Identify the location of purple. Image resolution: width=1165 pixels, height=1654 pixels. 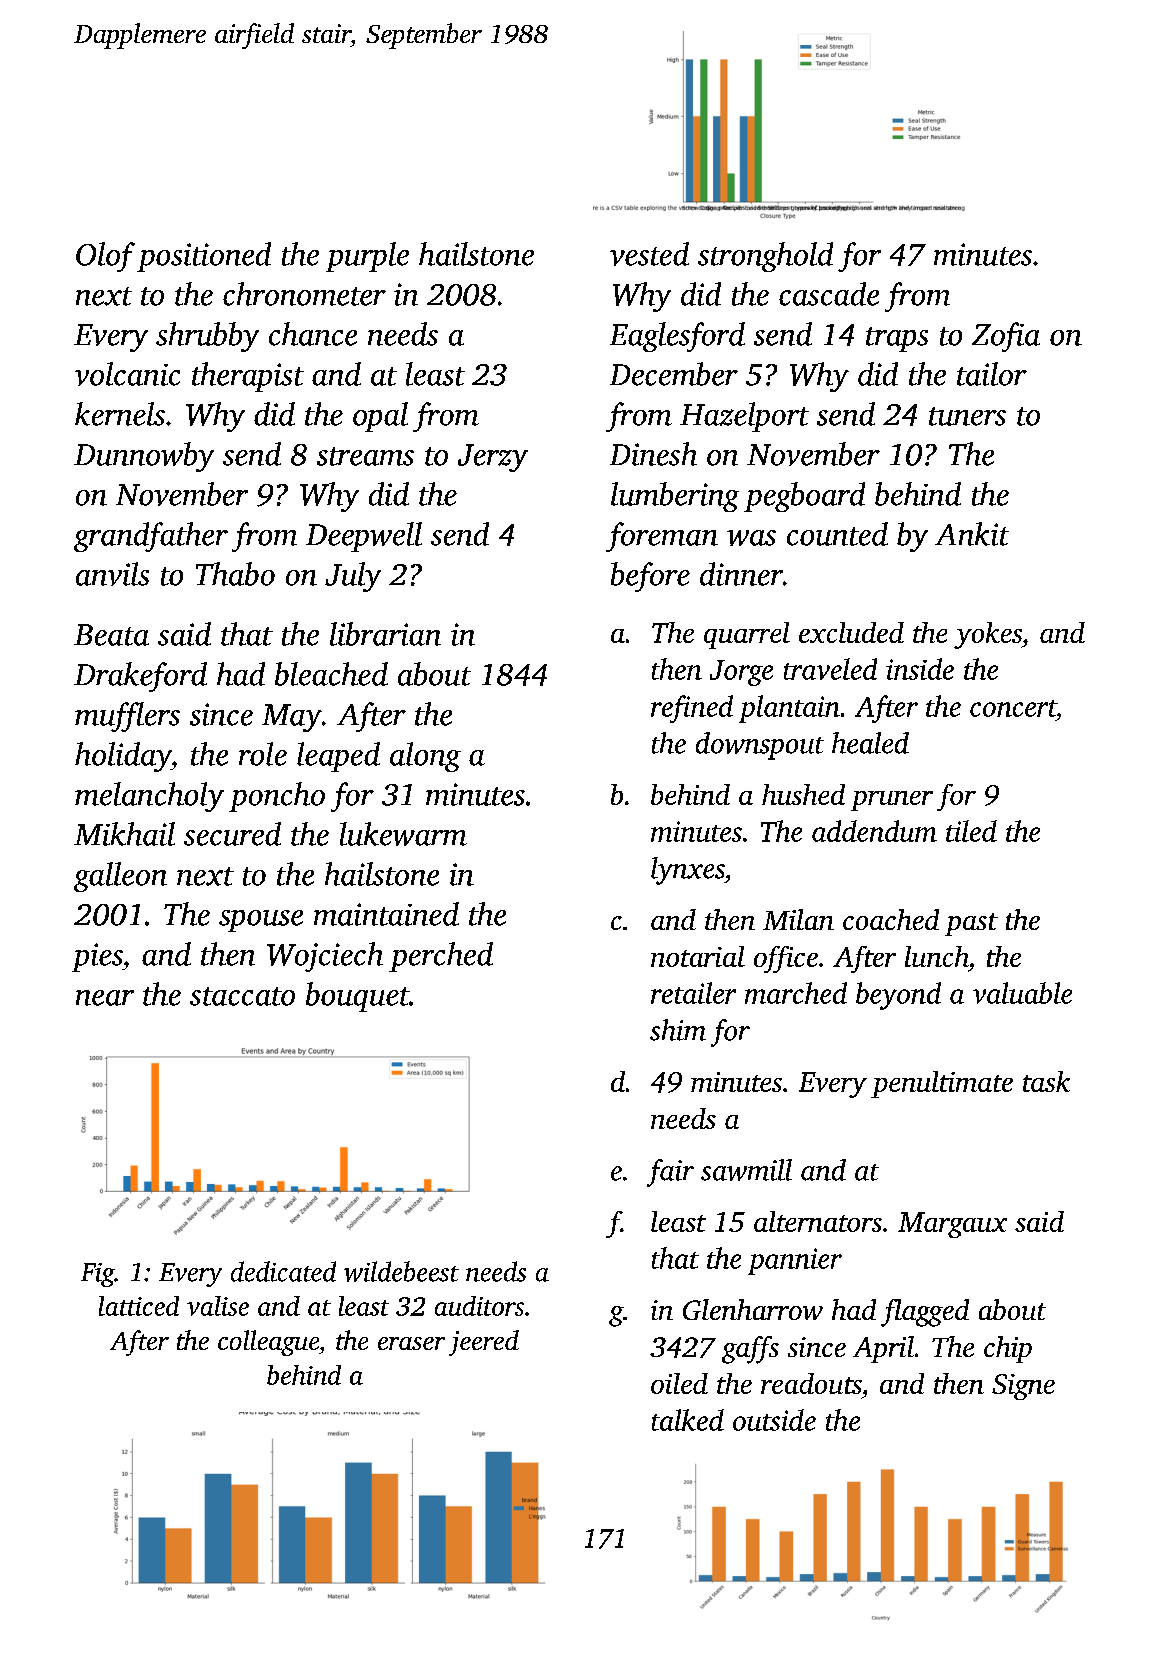
(367, 257).
